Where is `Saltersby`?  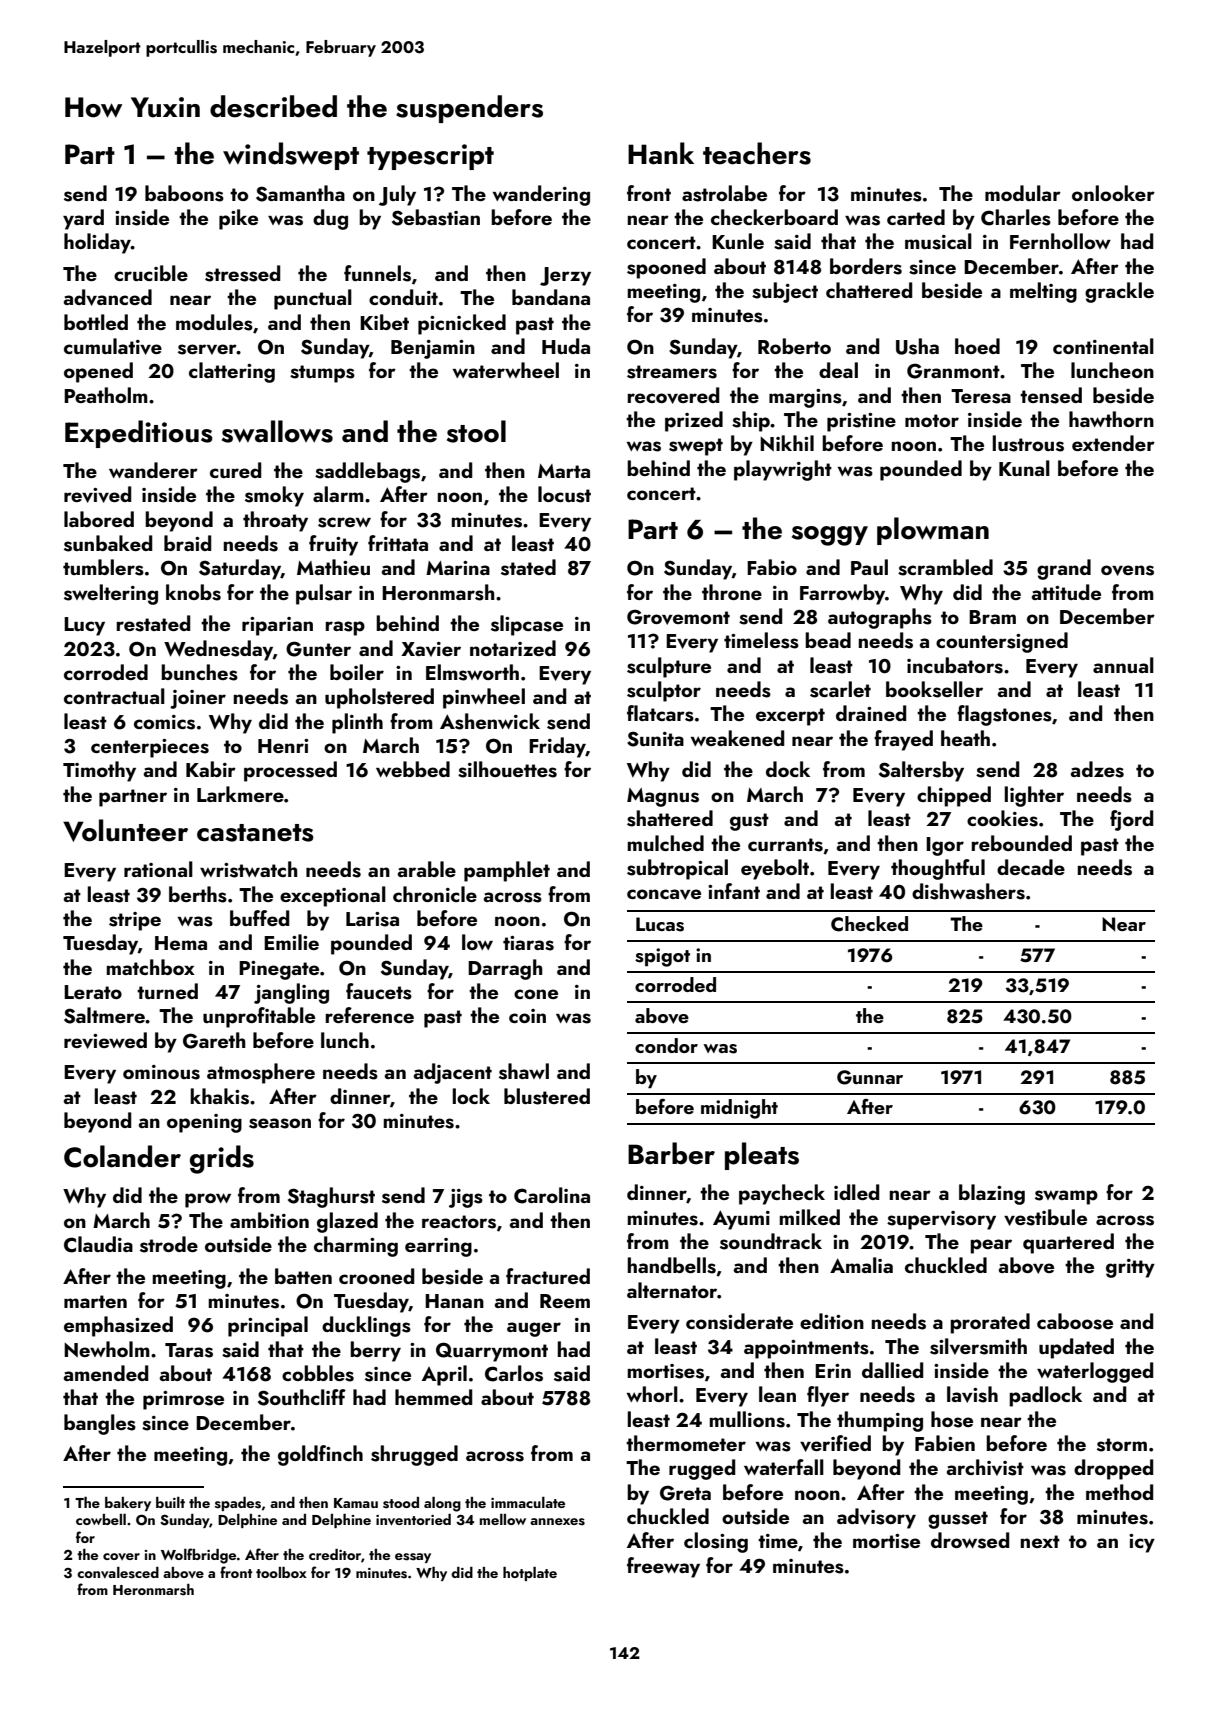 Saltersby is located at coordinates (921, 771).
